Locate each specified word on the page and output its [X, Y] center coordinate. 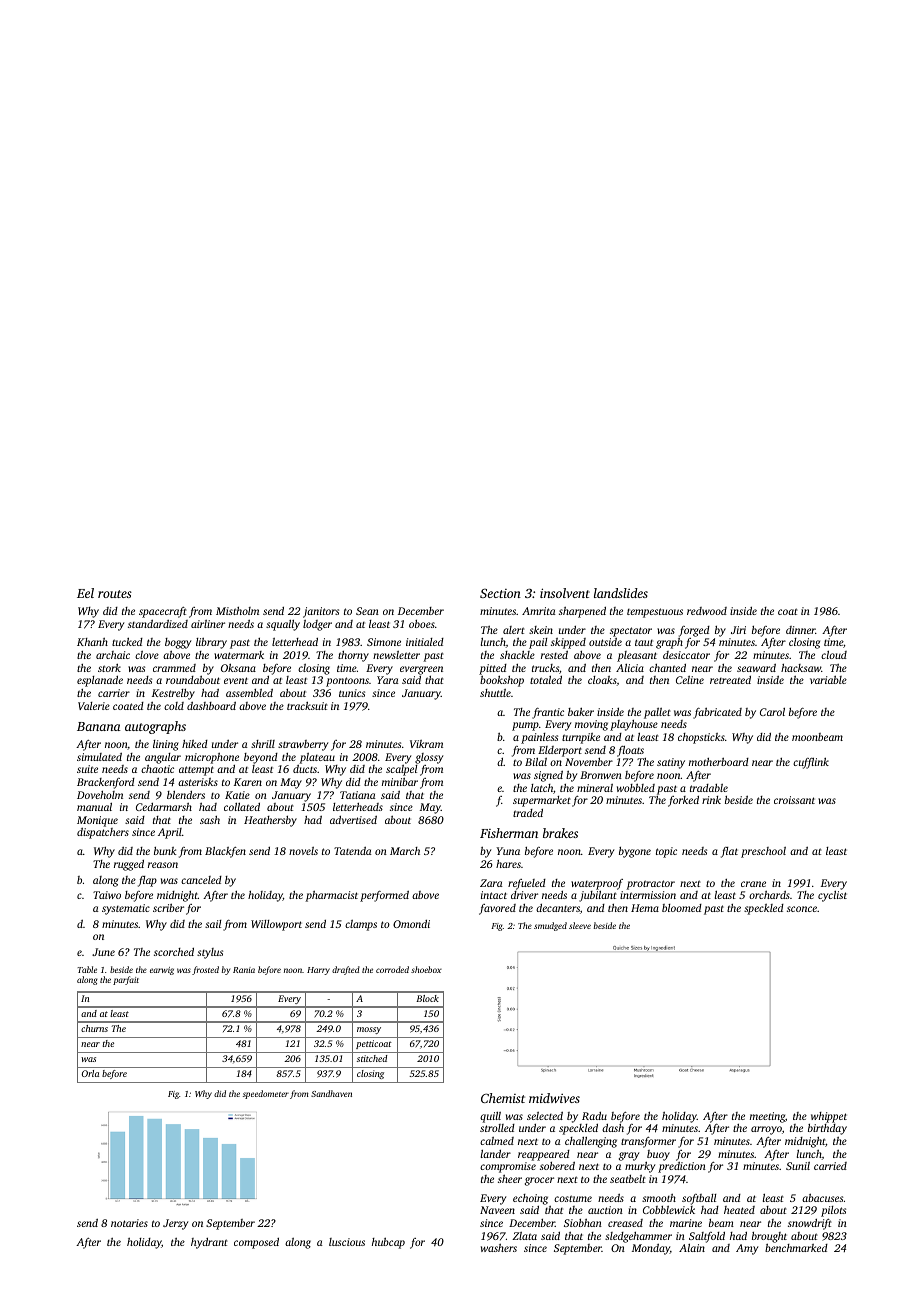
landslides [621, 593]
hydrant [209, 1243]
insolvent [565, 593]
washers [499, 1248]
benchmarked [796, 1248]
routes [115, 594]
